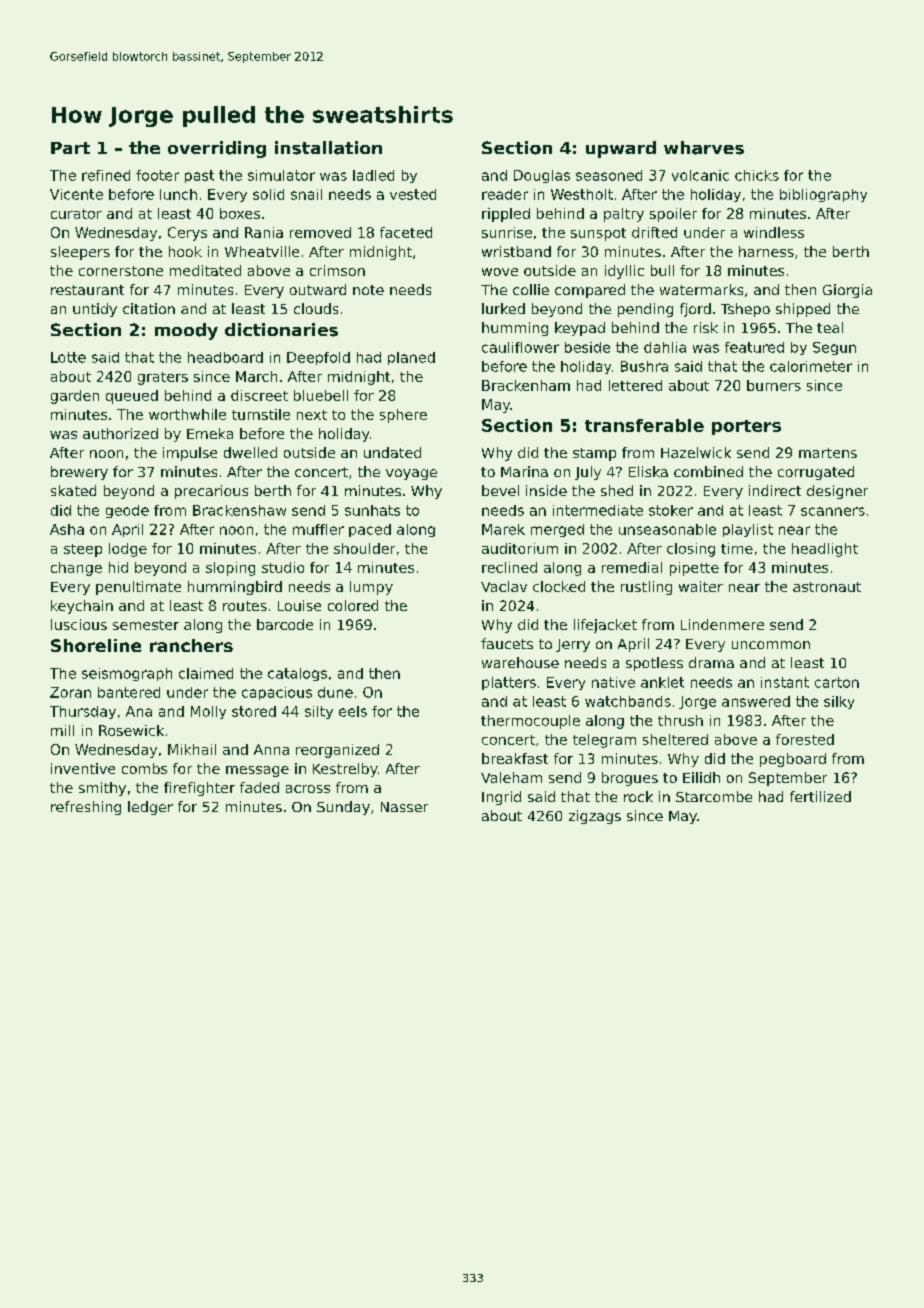 The width and height of the screenshot is (924, 1308). What do you see at coordinates (343, 808) in the screenshot?
I see `Sunday` at bounding box center [343, 808].
